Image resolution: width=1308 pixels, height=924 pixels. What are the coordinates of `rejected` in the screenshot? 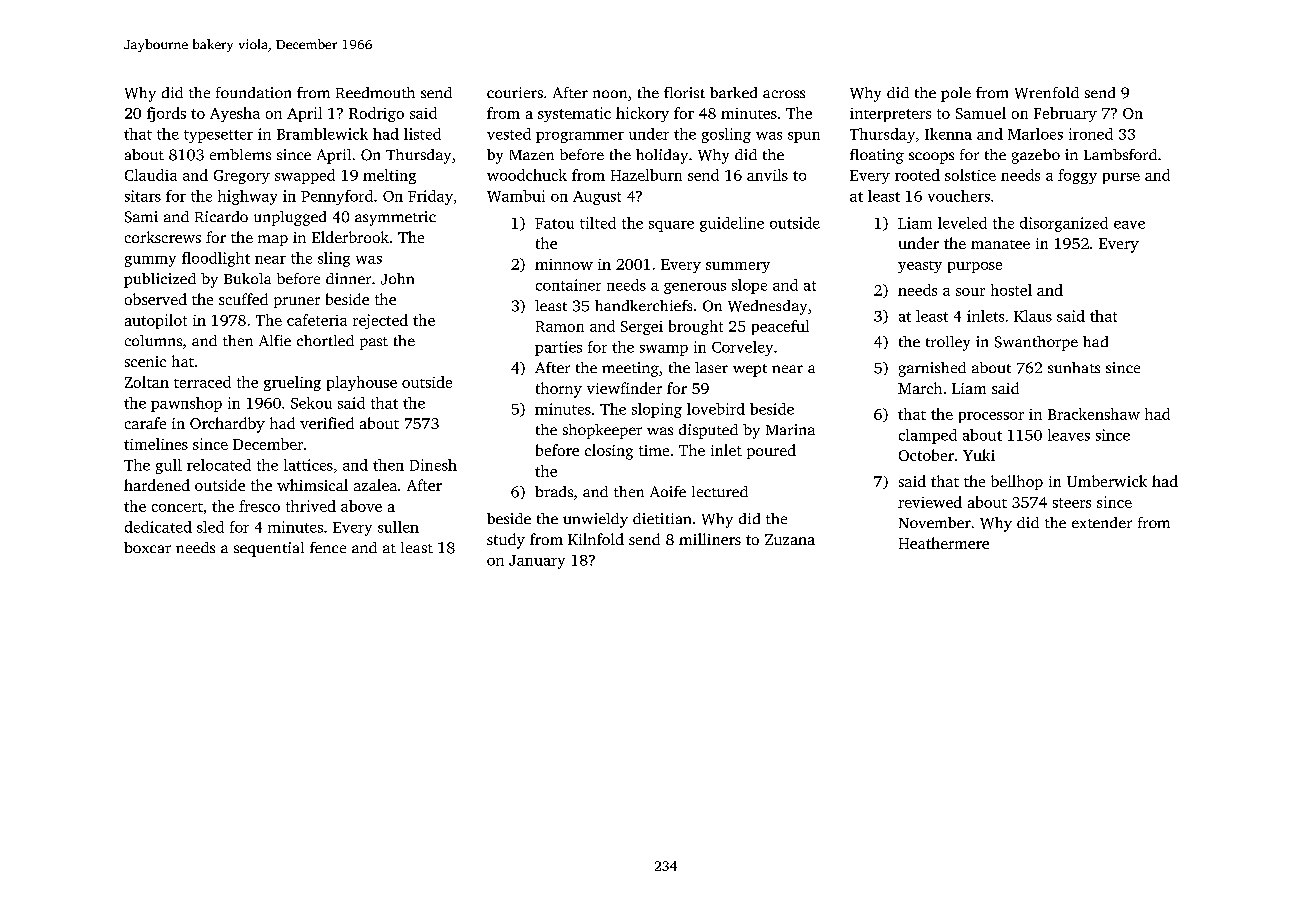 It's located at (380, 321).
